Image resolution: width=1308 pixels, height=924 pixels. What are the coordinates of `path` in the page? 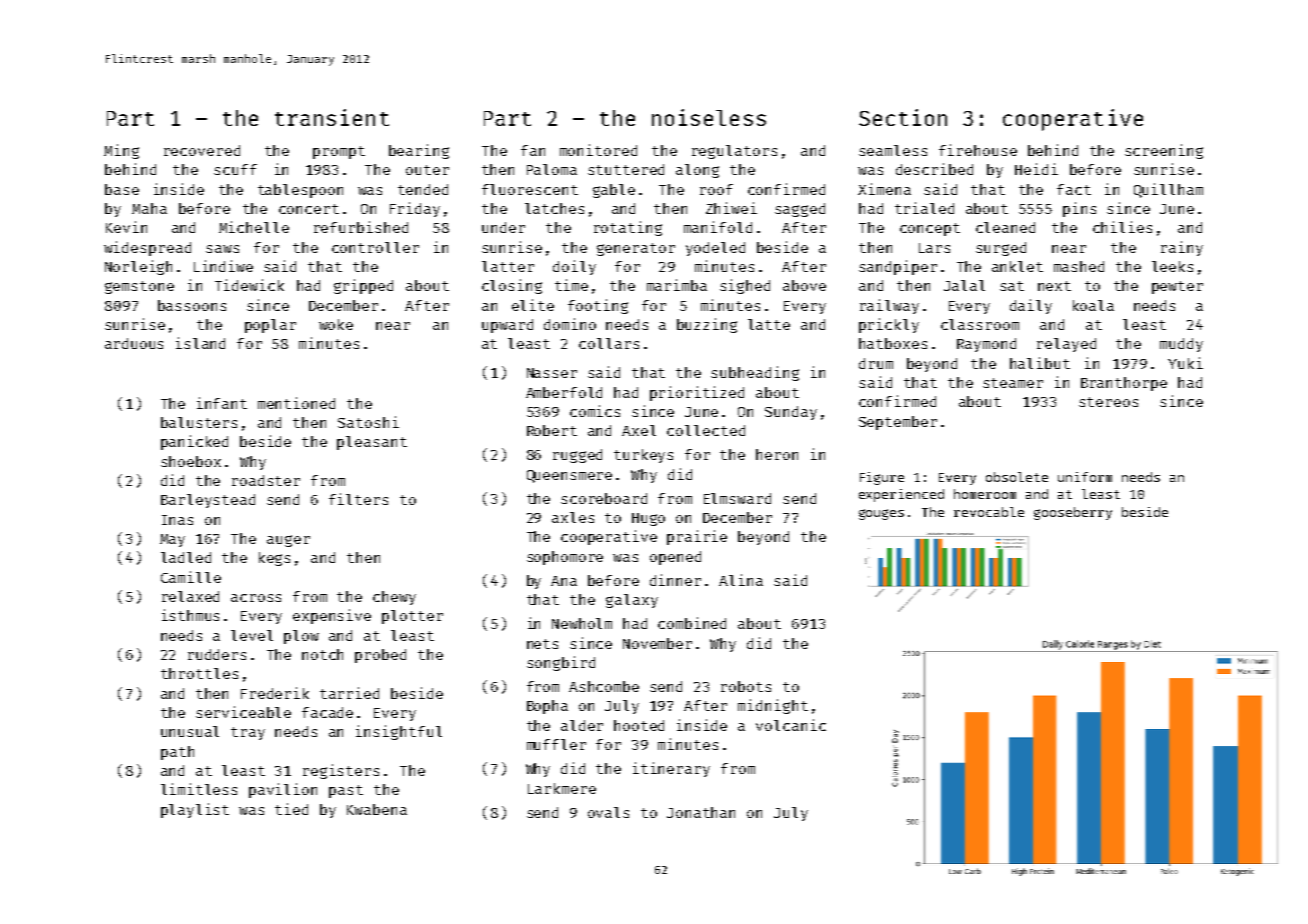 It's located at (177, 753).
